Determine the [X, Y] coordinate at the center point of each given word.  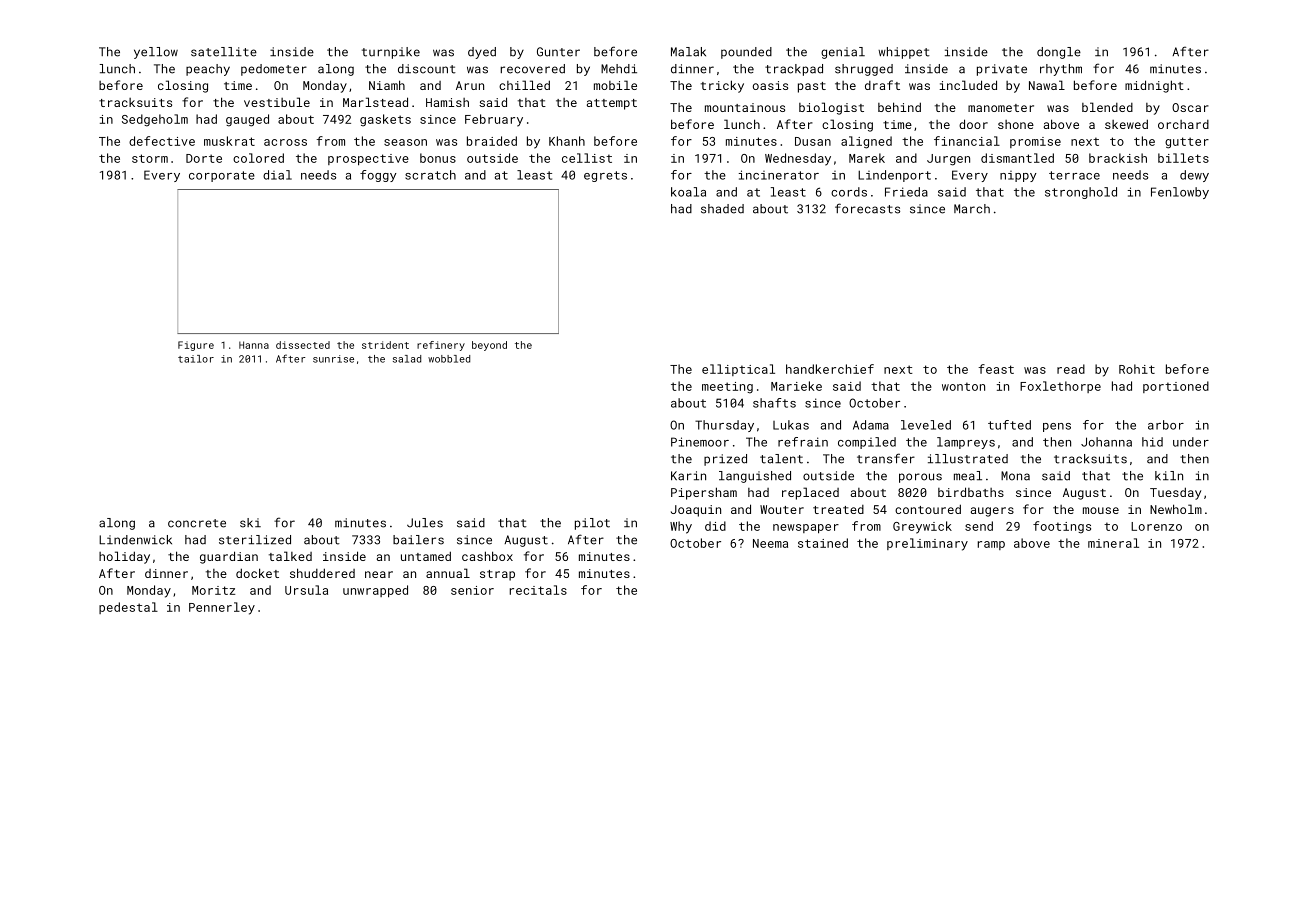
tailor [196, 359]
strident [385, 345]
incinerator [779, 175]
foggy [378, 176]
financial [967, 141]
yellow [156, 53]
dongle [1059, 53]
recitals [538, 590]
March [972, 209]
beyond [489, 346]
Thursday [724, 426]
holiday [124, 557]
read [1071, 369]
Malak [688, 52]
